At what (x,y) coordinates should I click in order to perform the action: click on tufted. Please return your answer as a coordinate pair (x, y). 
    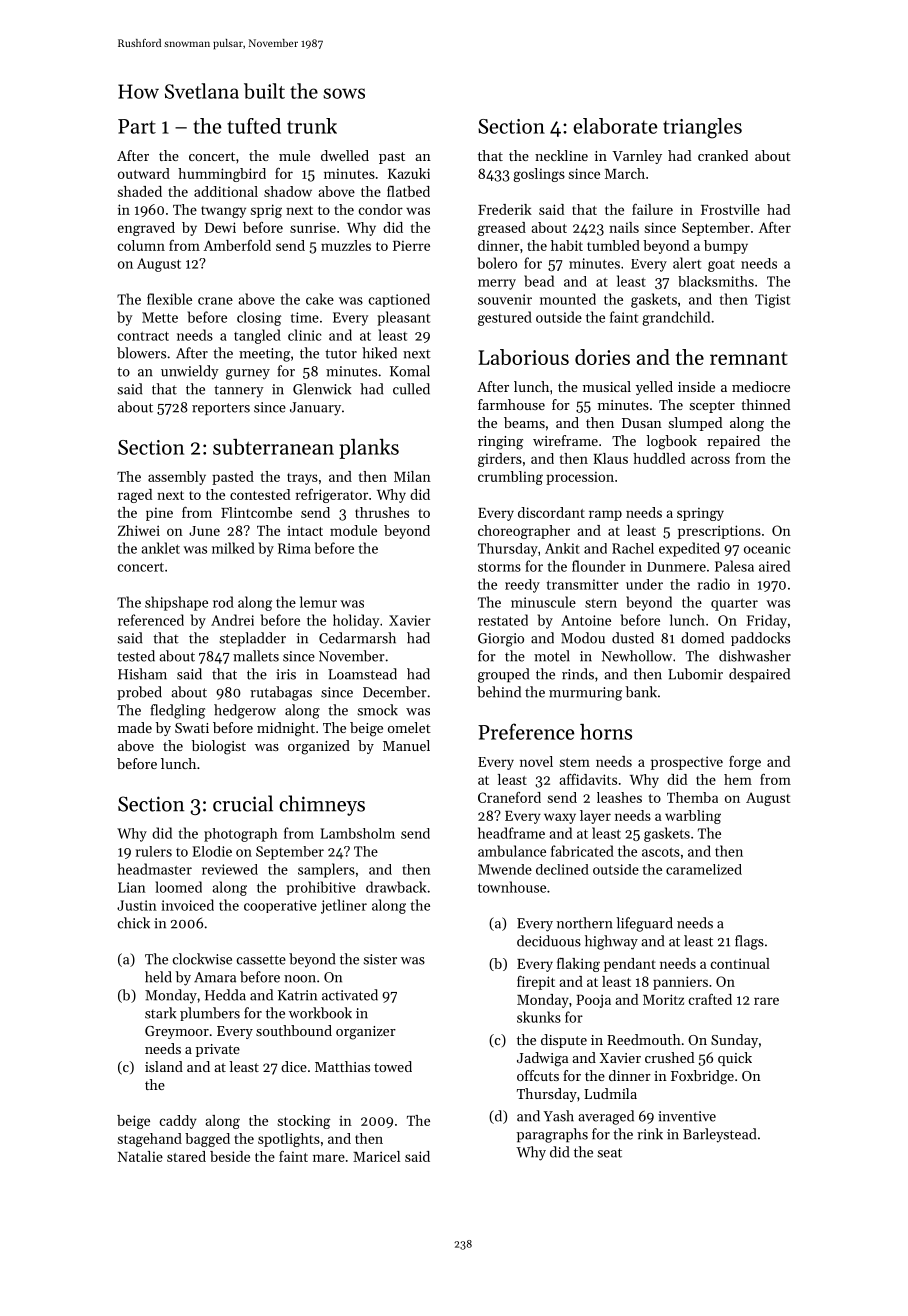
    Looking at the image, I should click on (254, 126).
